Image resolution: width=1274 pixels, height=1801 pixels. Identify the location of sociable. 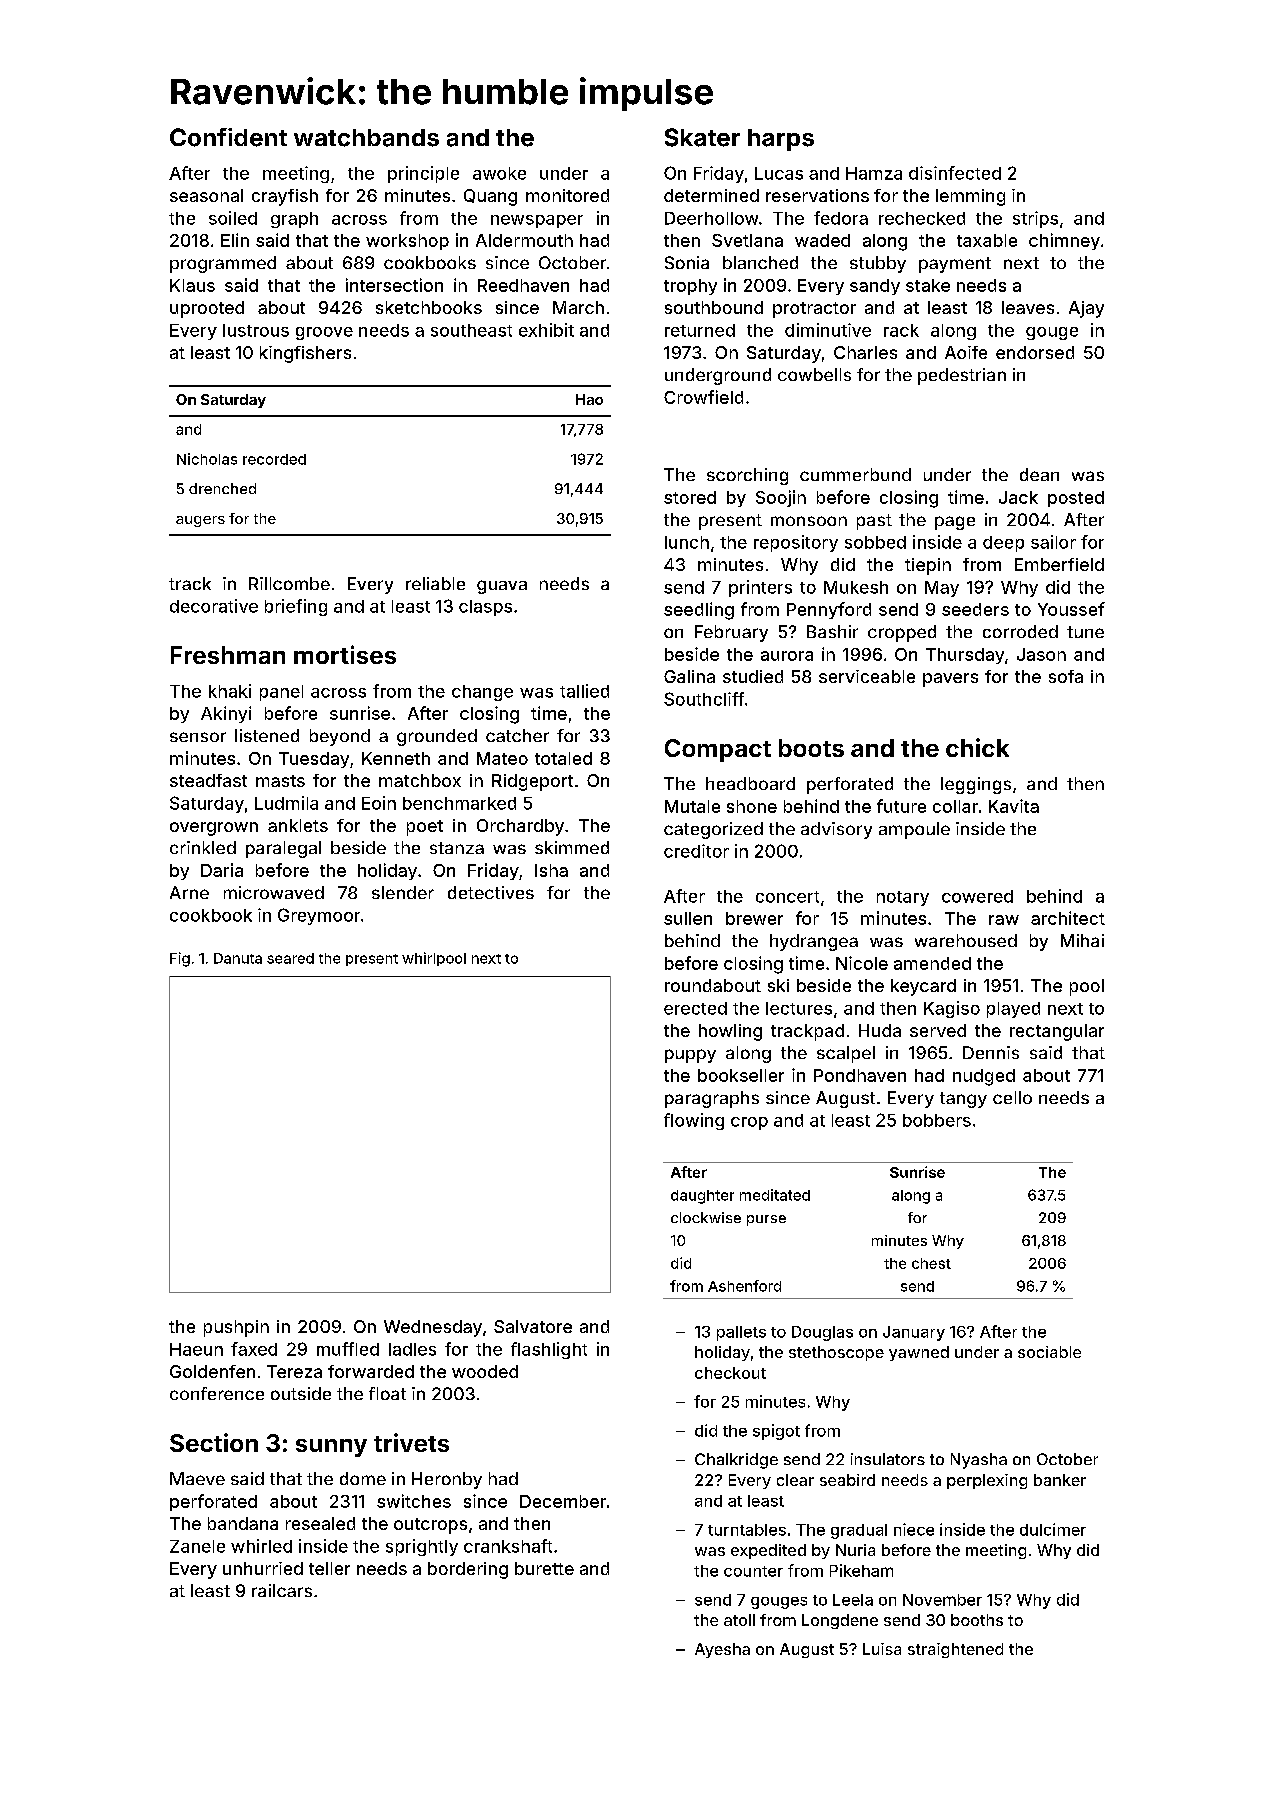
(1049, 1352).
